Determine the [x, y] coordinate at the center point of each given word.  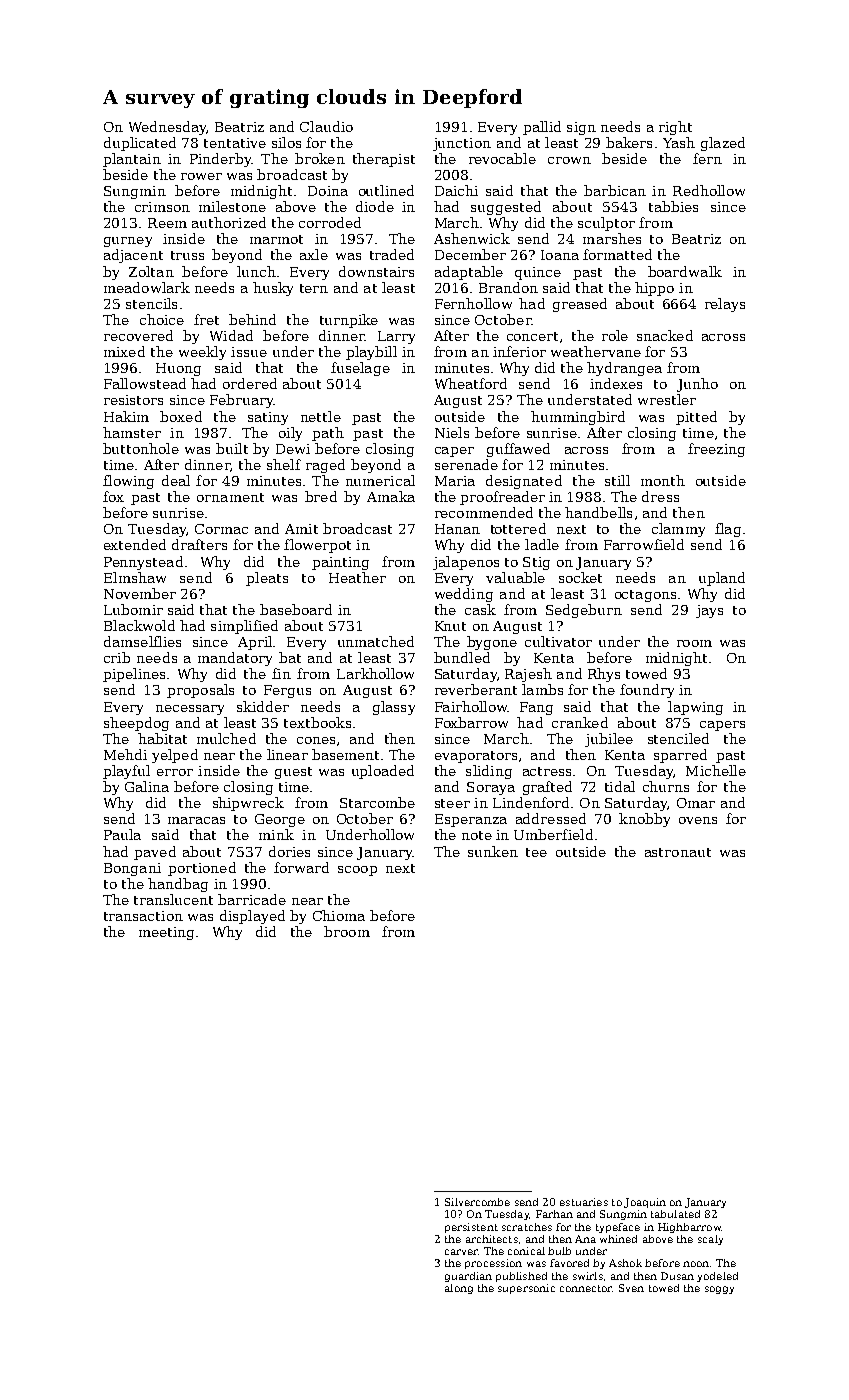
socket [580, 577]
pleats [267, 579]
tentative [235, 143]
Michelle [716, 770]
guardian [468, 1277]
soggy [719, 1290]
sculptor [606, 224]
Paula [122, 834]
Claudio [326, 126]
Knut [450, 626]
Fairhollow [471, 706]
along [459, 1289]
